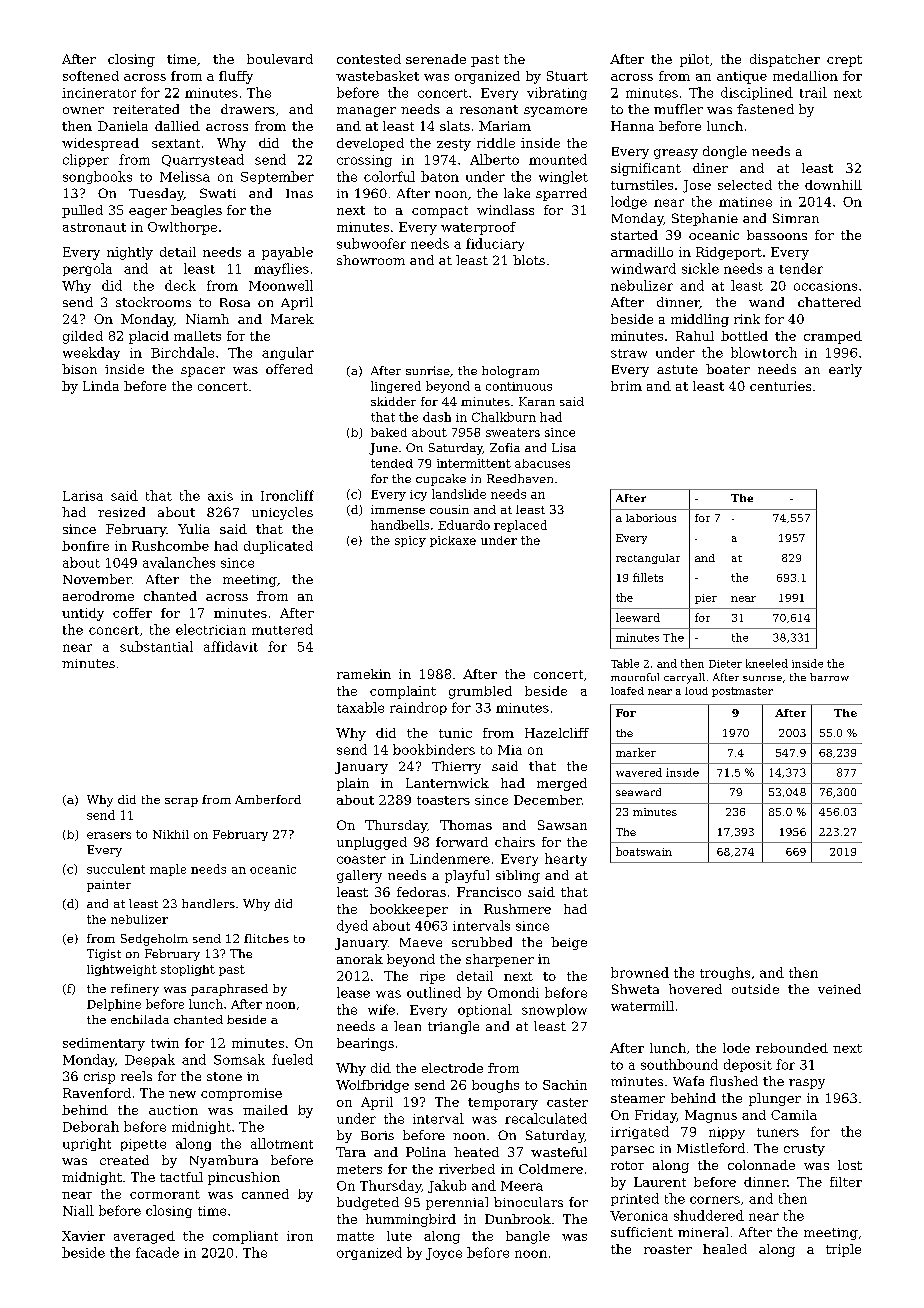 The width and height of the screenshot is (924, 1308). I want to click on Joyce, so click(444, 1254).
